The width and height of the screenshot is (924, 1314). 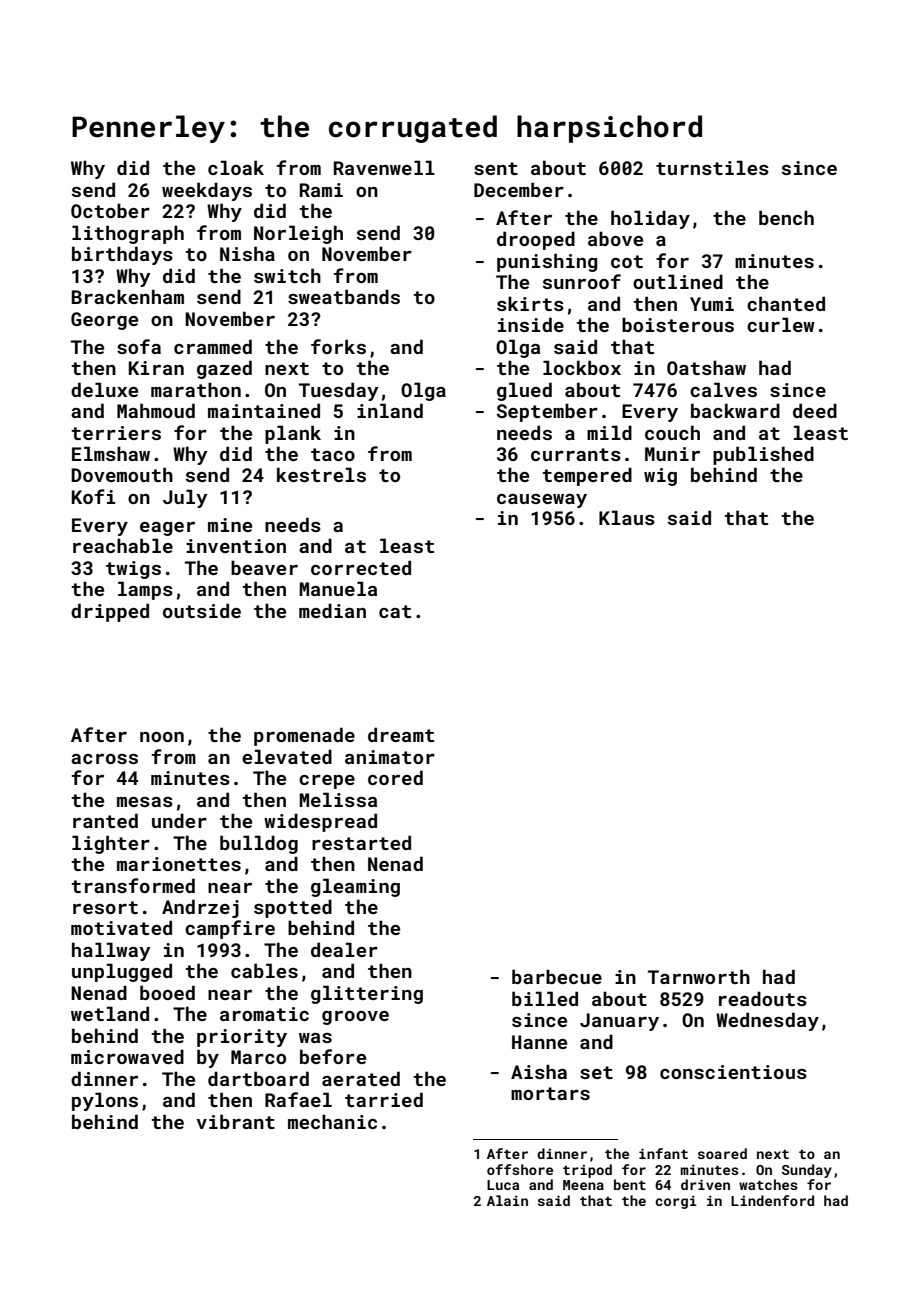 I want to click on deed, so click(x=815, y=410).
